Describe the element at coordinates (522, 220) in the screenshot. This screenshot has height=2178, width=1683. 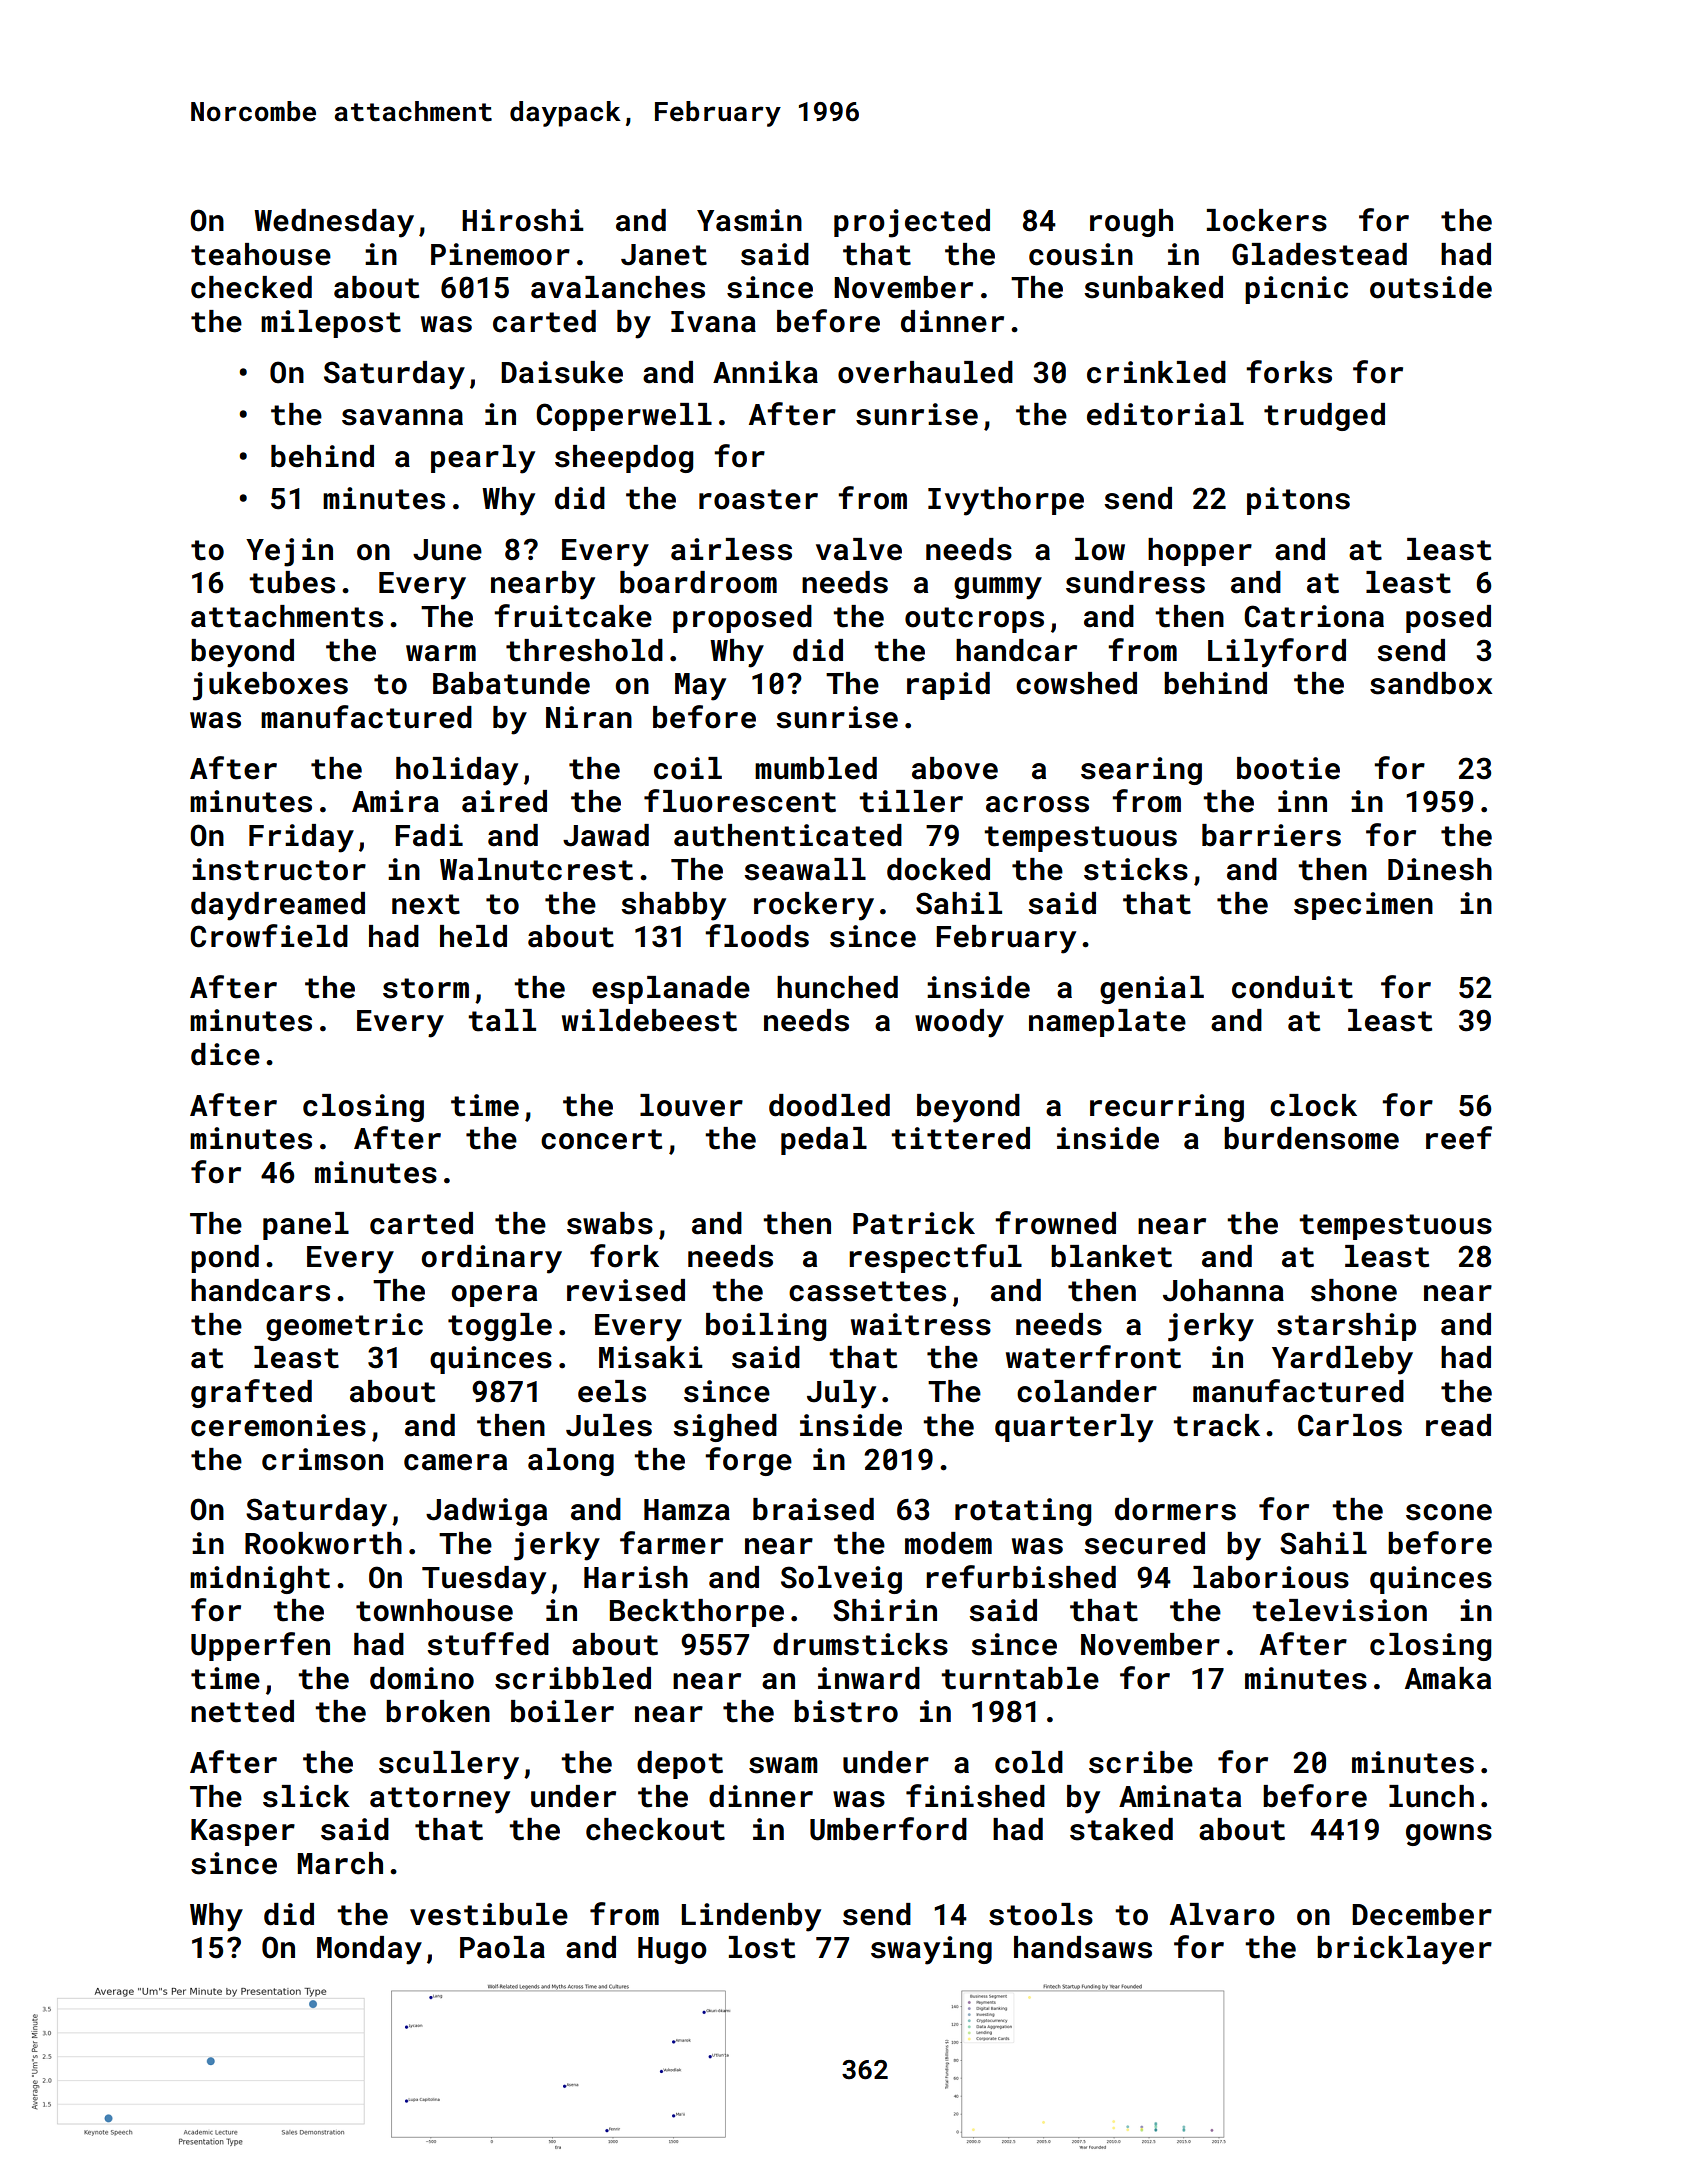
I see `Hiroshi` at that location.
